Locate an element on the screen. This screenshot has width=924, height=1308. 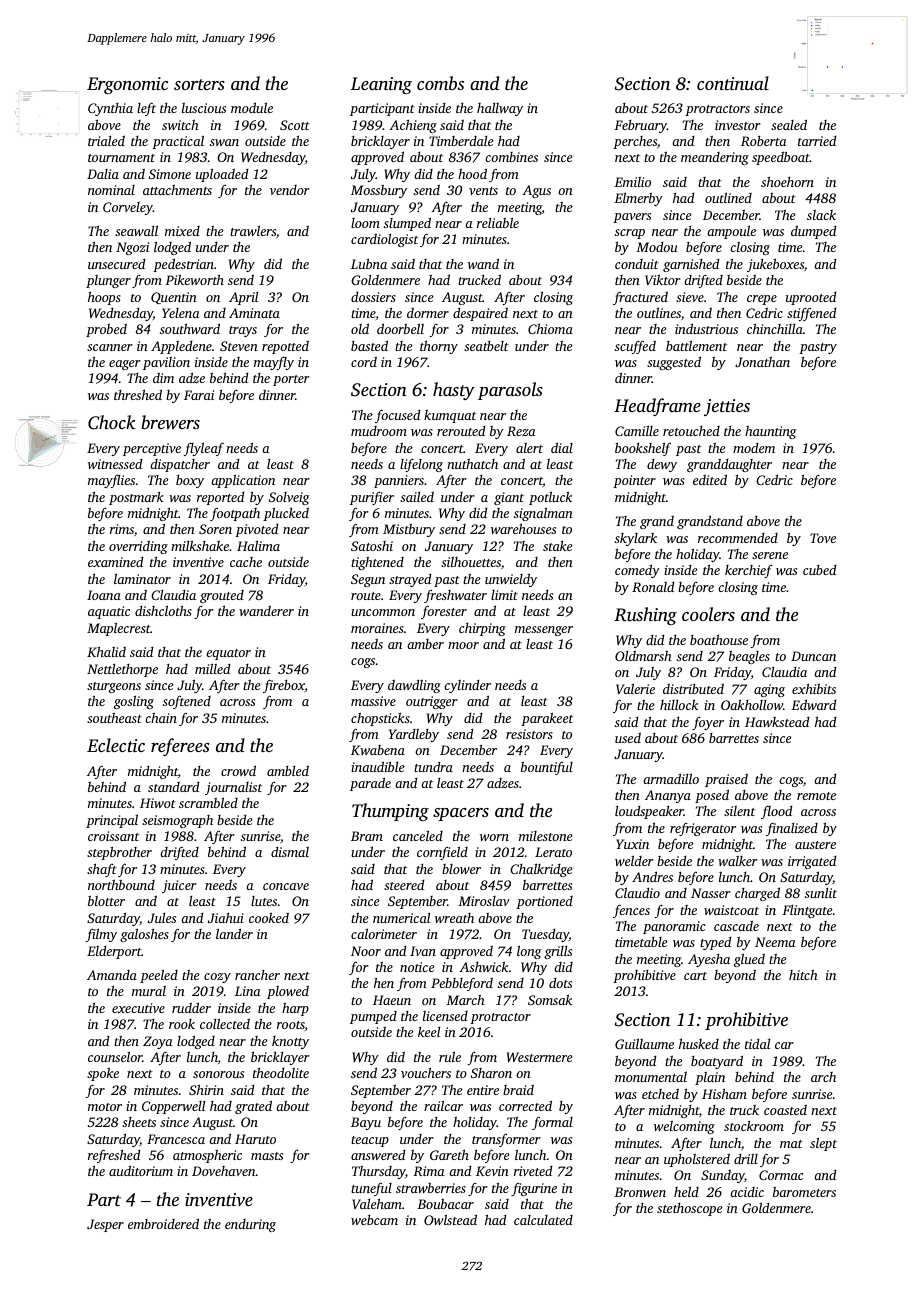
Agus is located at coordinates (536, 191).
